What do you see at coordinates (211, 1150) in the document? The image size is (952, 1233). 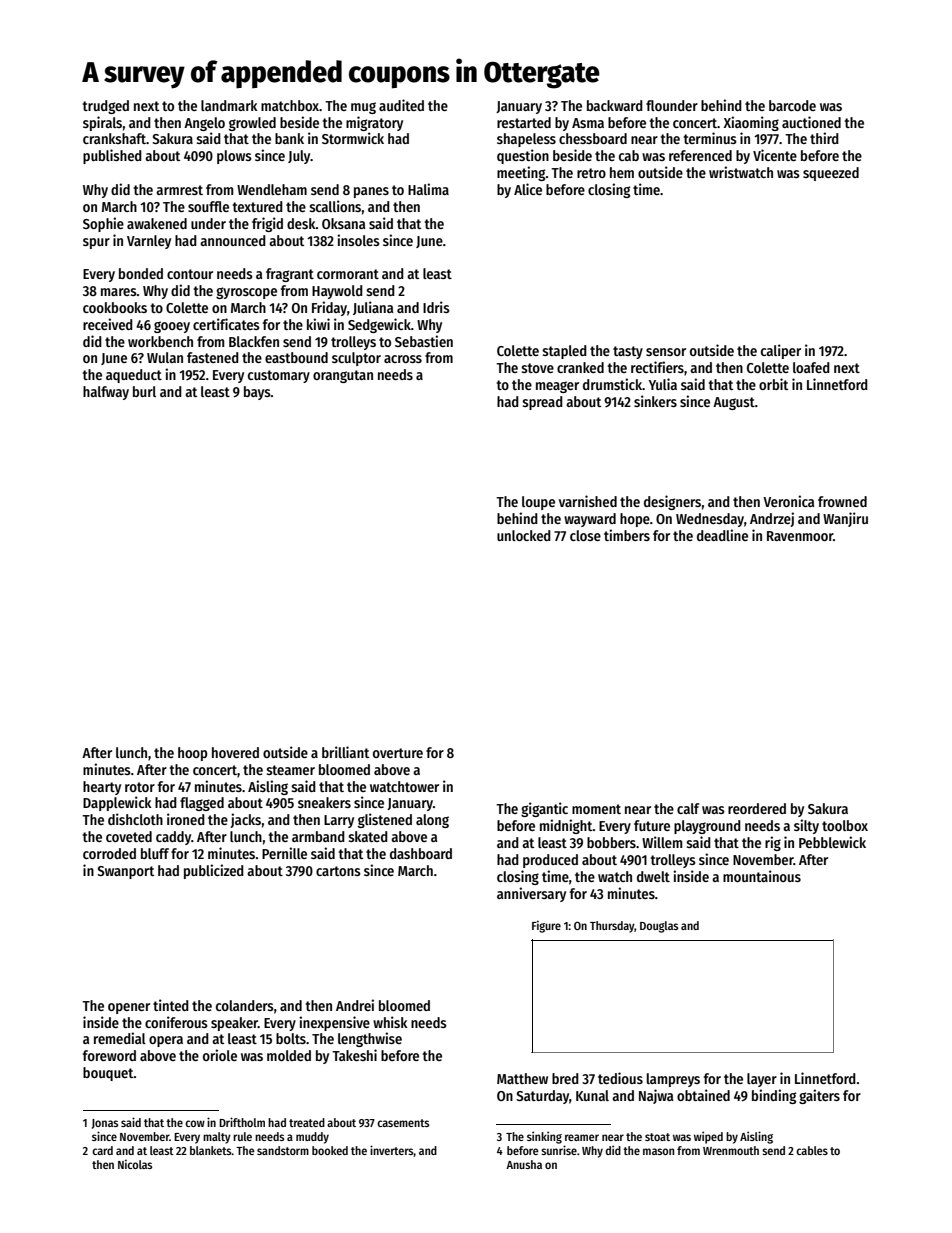 I see `blankets` at bounding box center [211, 1150].
